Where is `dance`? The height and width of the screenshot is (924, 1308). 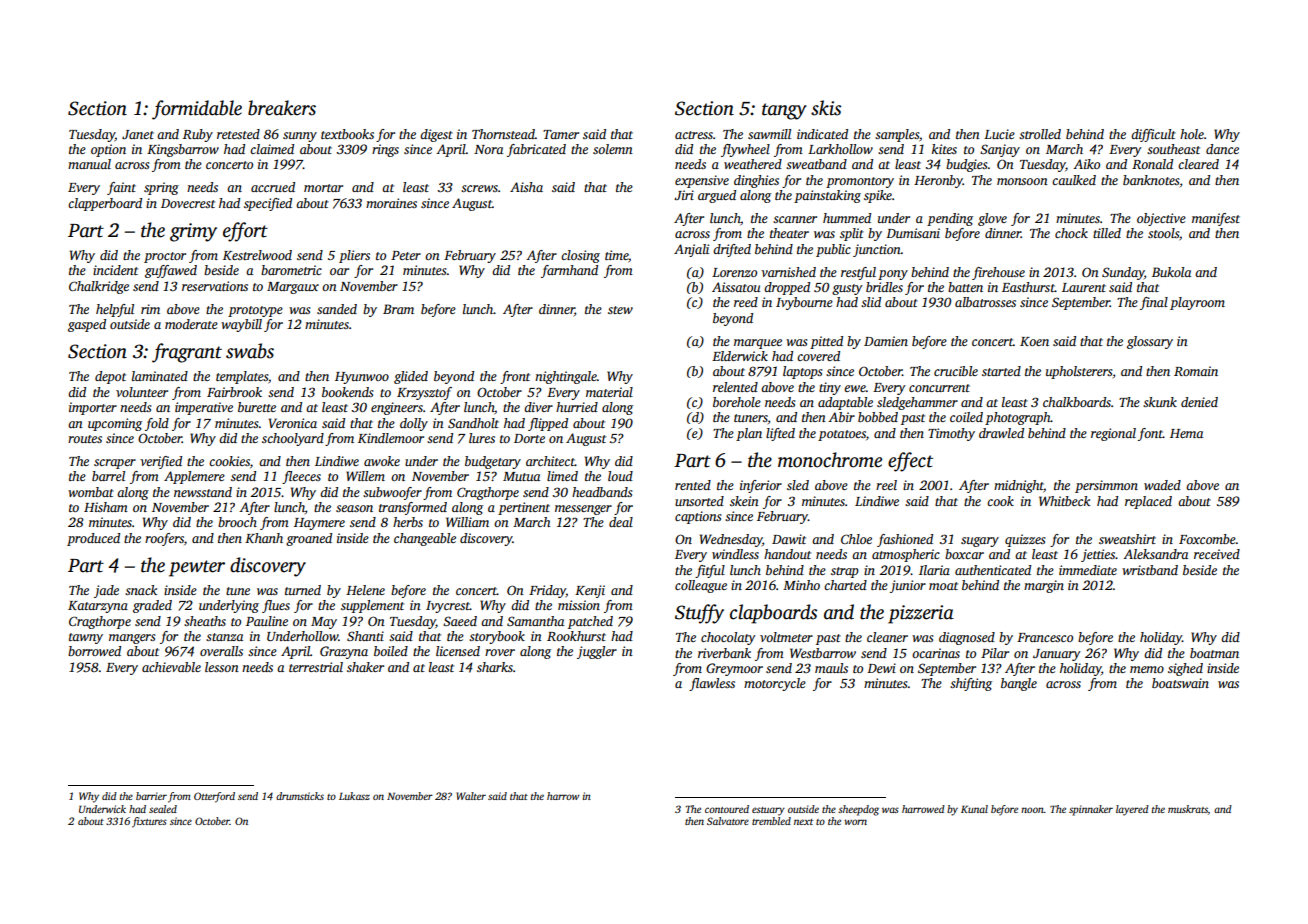 dance is located at coordinates (1222, 149).
